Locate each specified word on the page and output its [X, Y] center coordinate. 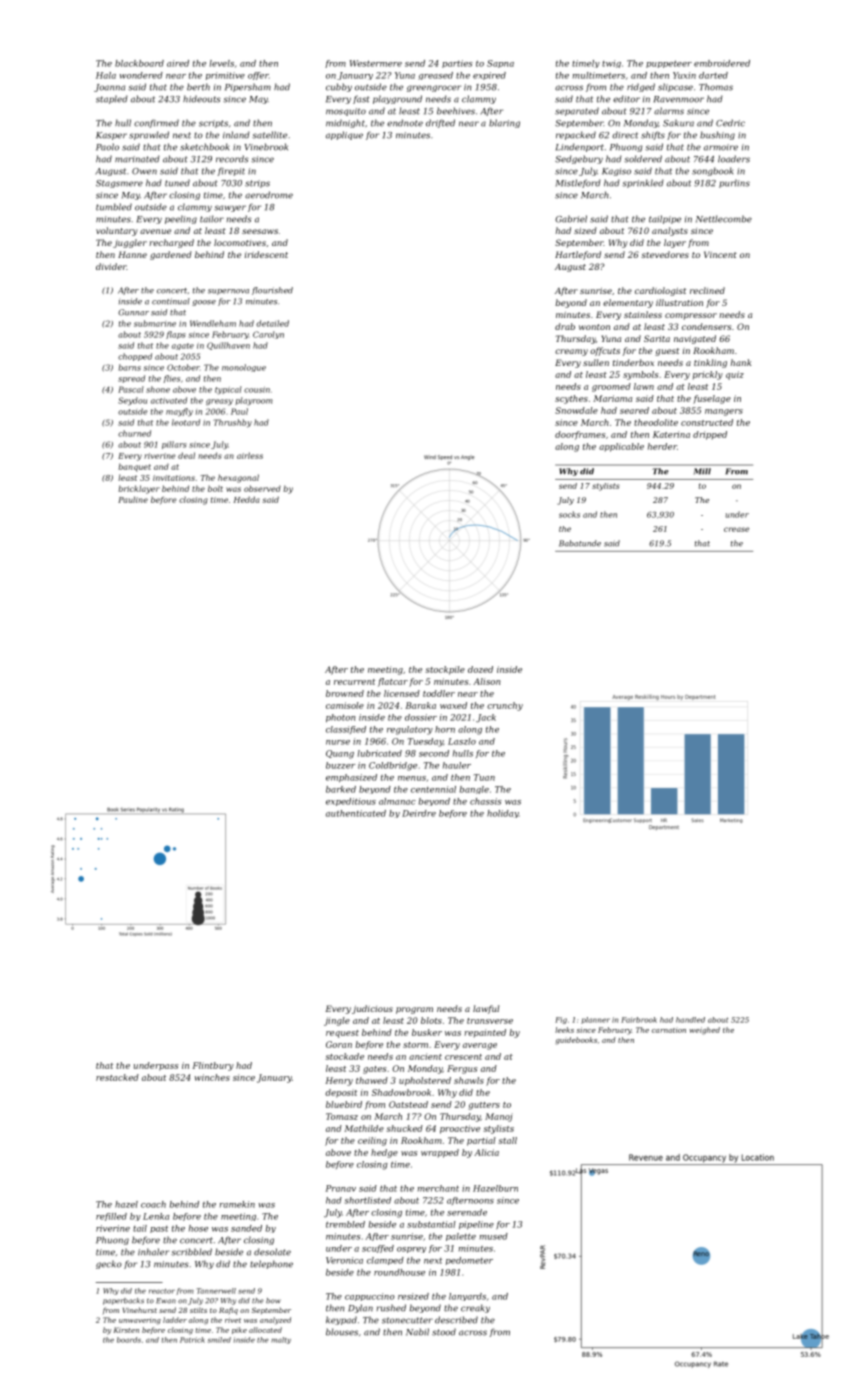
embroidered [722, 63]
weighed [704, 1031]
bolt [215, 489]
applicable [621, 447]
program [414, 1010]
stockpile [445, 670]
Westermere [376, 63]
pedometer [469, 1261]
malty [281, 1340]
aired [178, 63]
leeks [564, 1030]
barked [341, 789]
